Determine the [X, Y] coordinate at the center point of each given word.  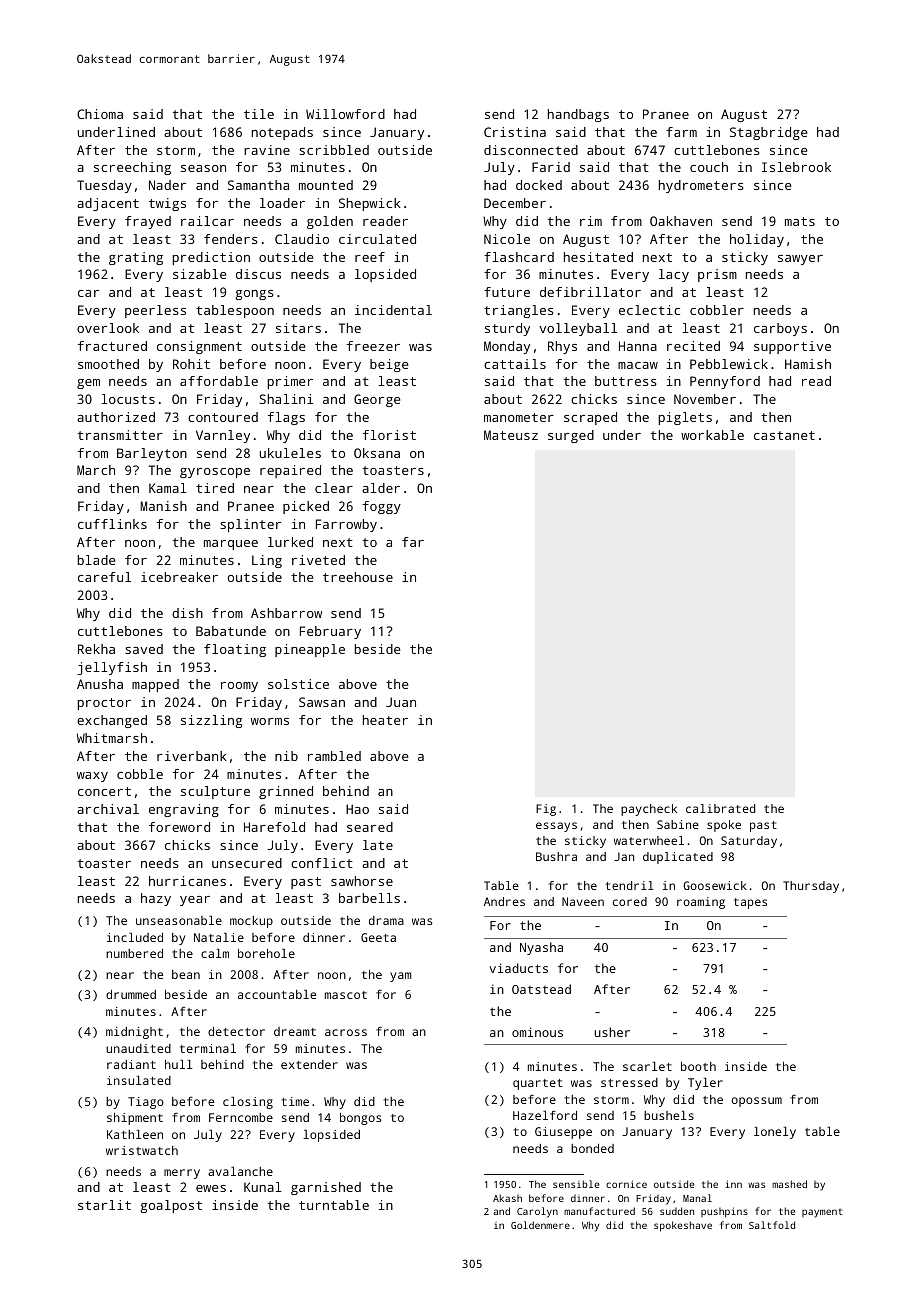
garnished [326, 1188]
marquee [231, 545]
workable [712, 435]
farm [681, 132]
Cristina [515, 132]
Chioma [100, 114]
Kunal [263, 1187]
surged [571, 436]
